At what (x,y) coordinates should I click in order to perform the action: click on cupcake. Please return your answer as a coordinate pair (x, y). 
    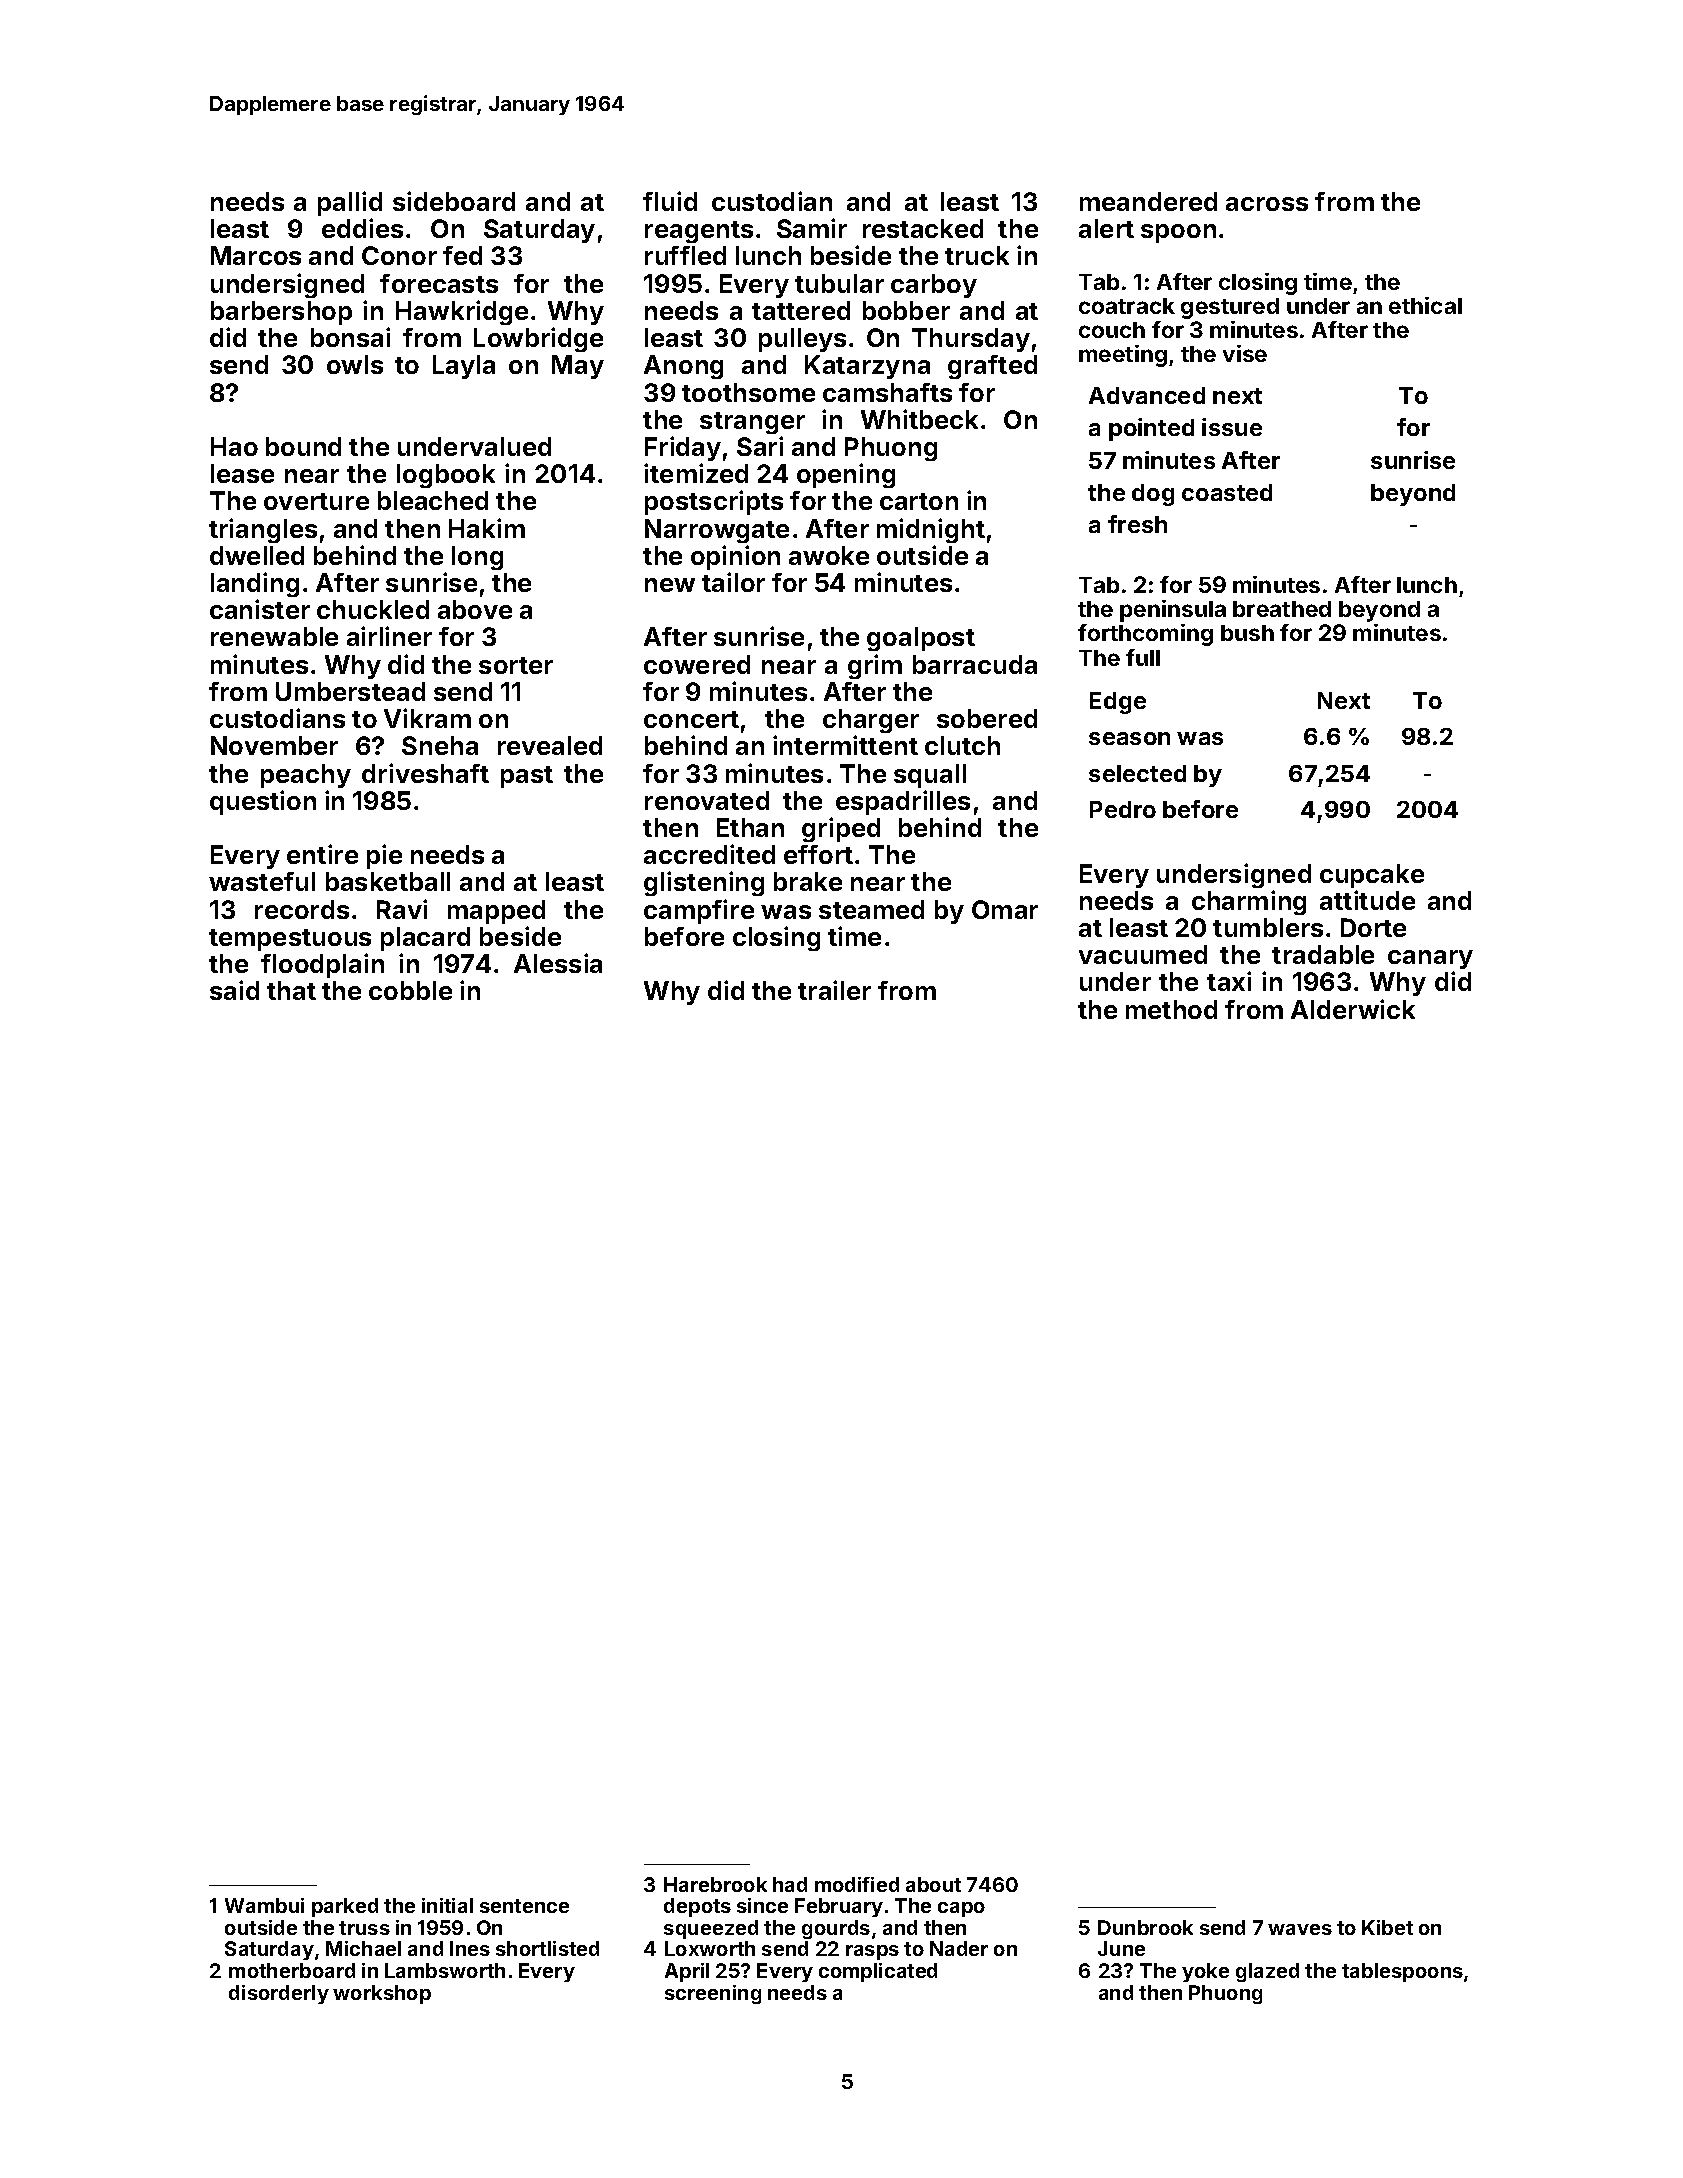
    Looking at the image, I should click on (1372, 876).
